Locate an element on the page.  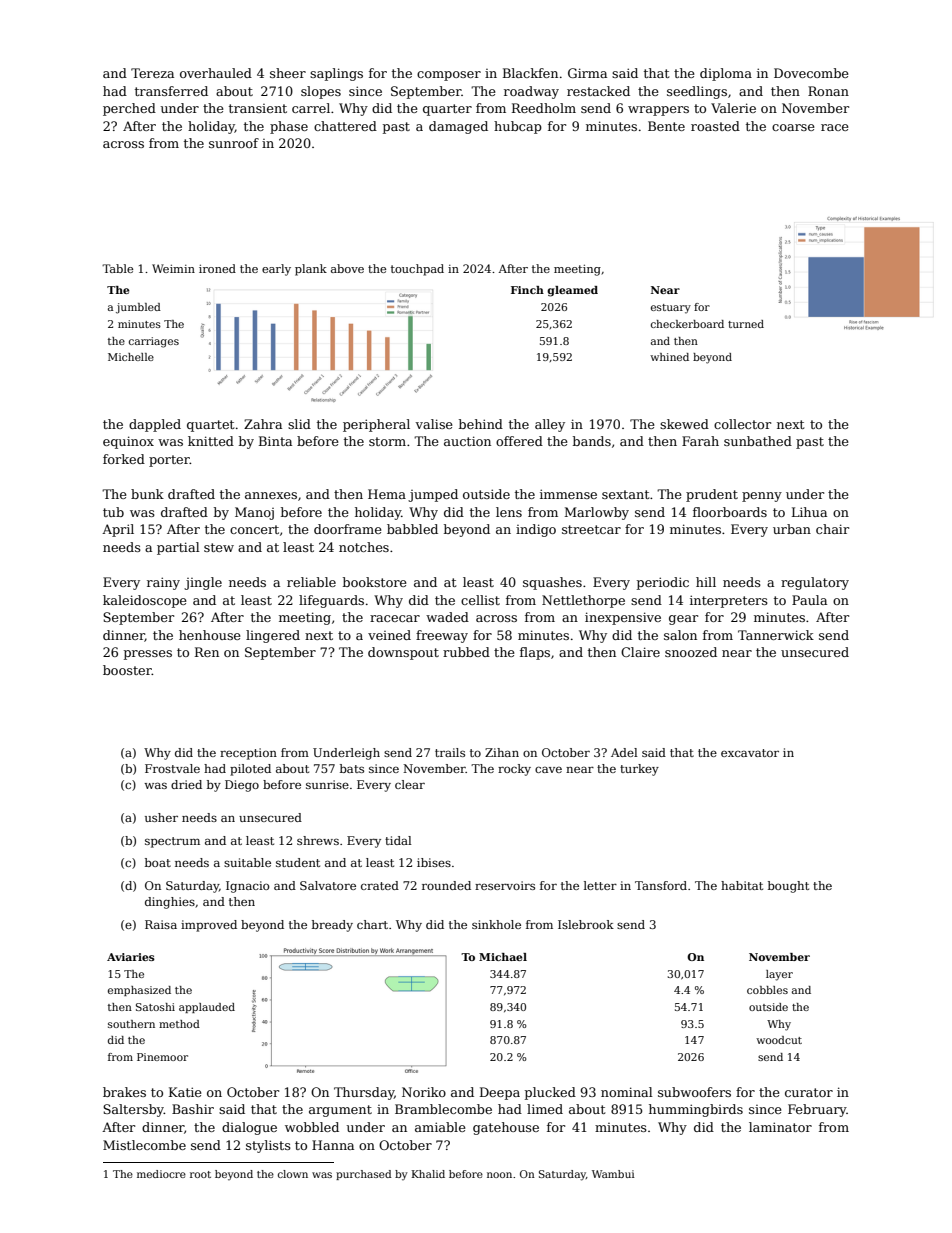
Girma is located at coordinates (587, 73).
